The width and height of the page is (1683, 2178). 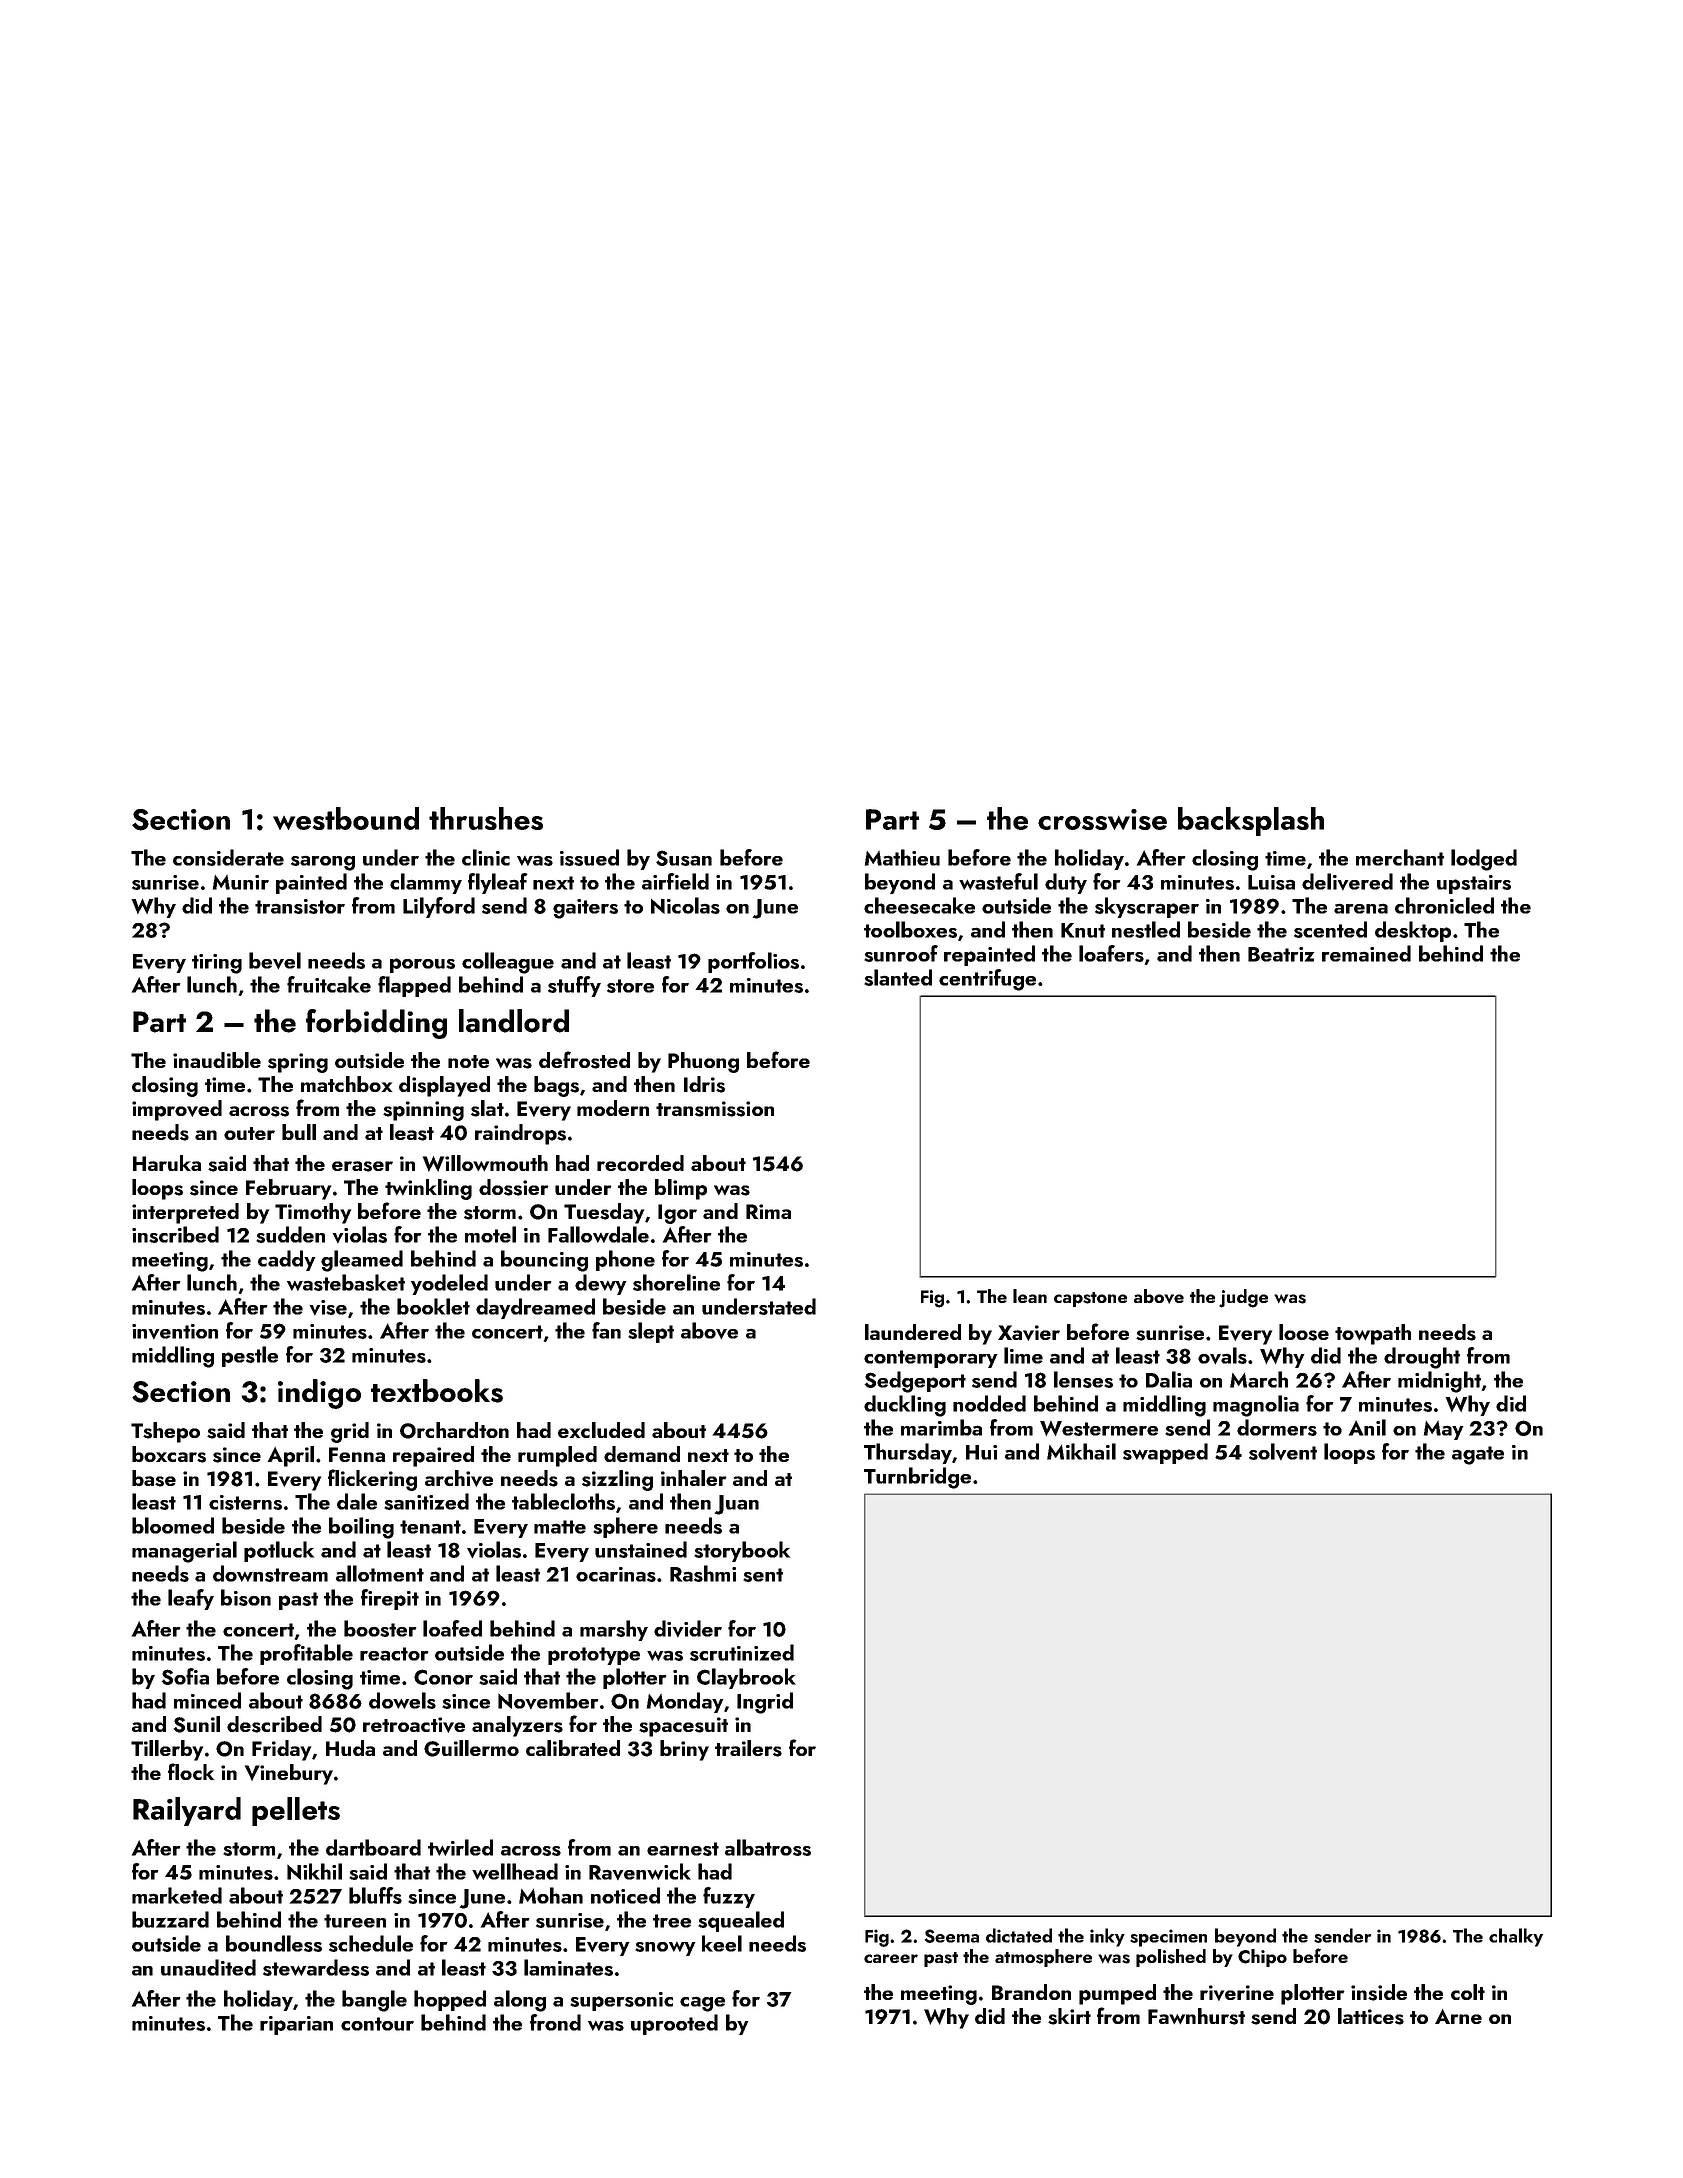 What do you see at coordinates (910, 929) in the page?
I see `toolboxes` at bounding box center [910, 929].
